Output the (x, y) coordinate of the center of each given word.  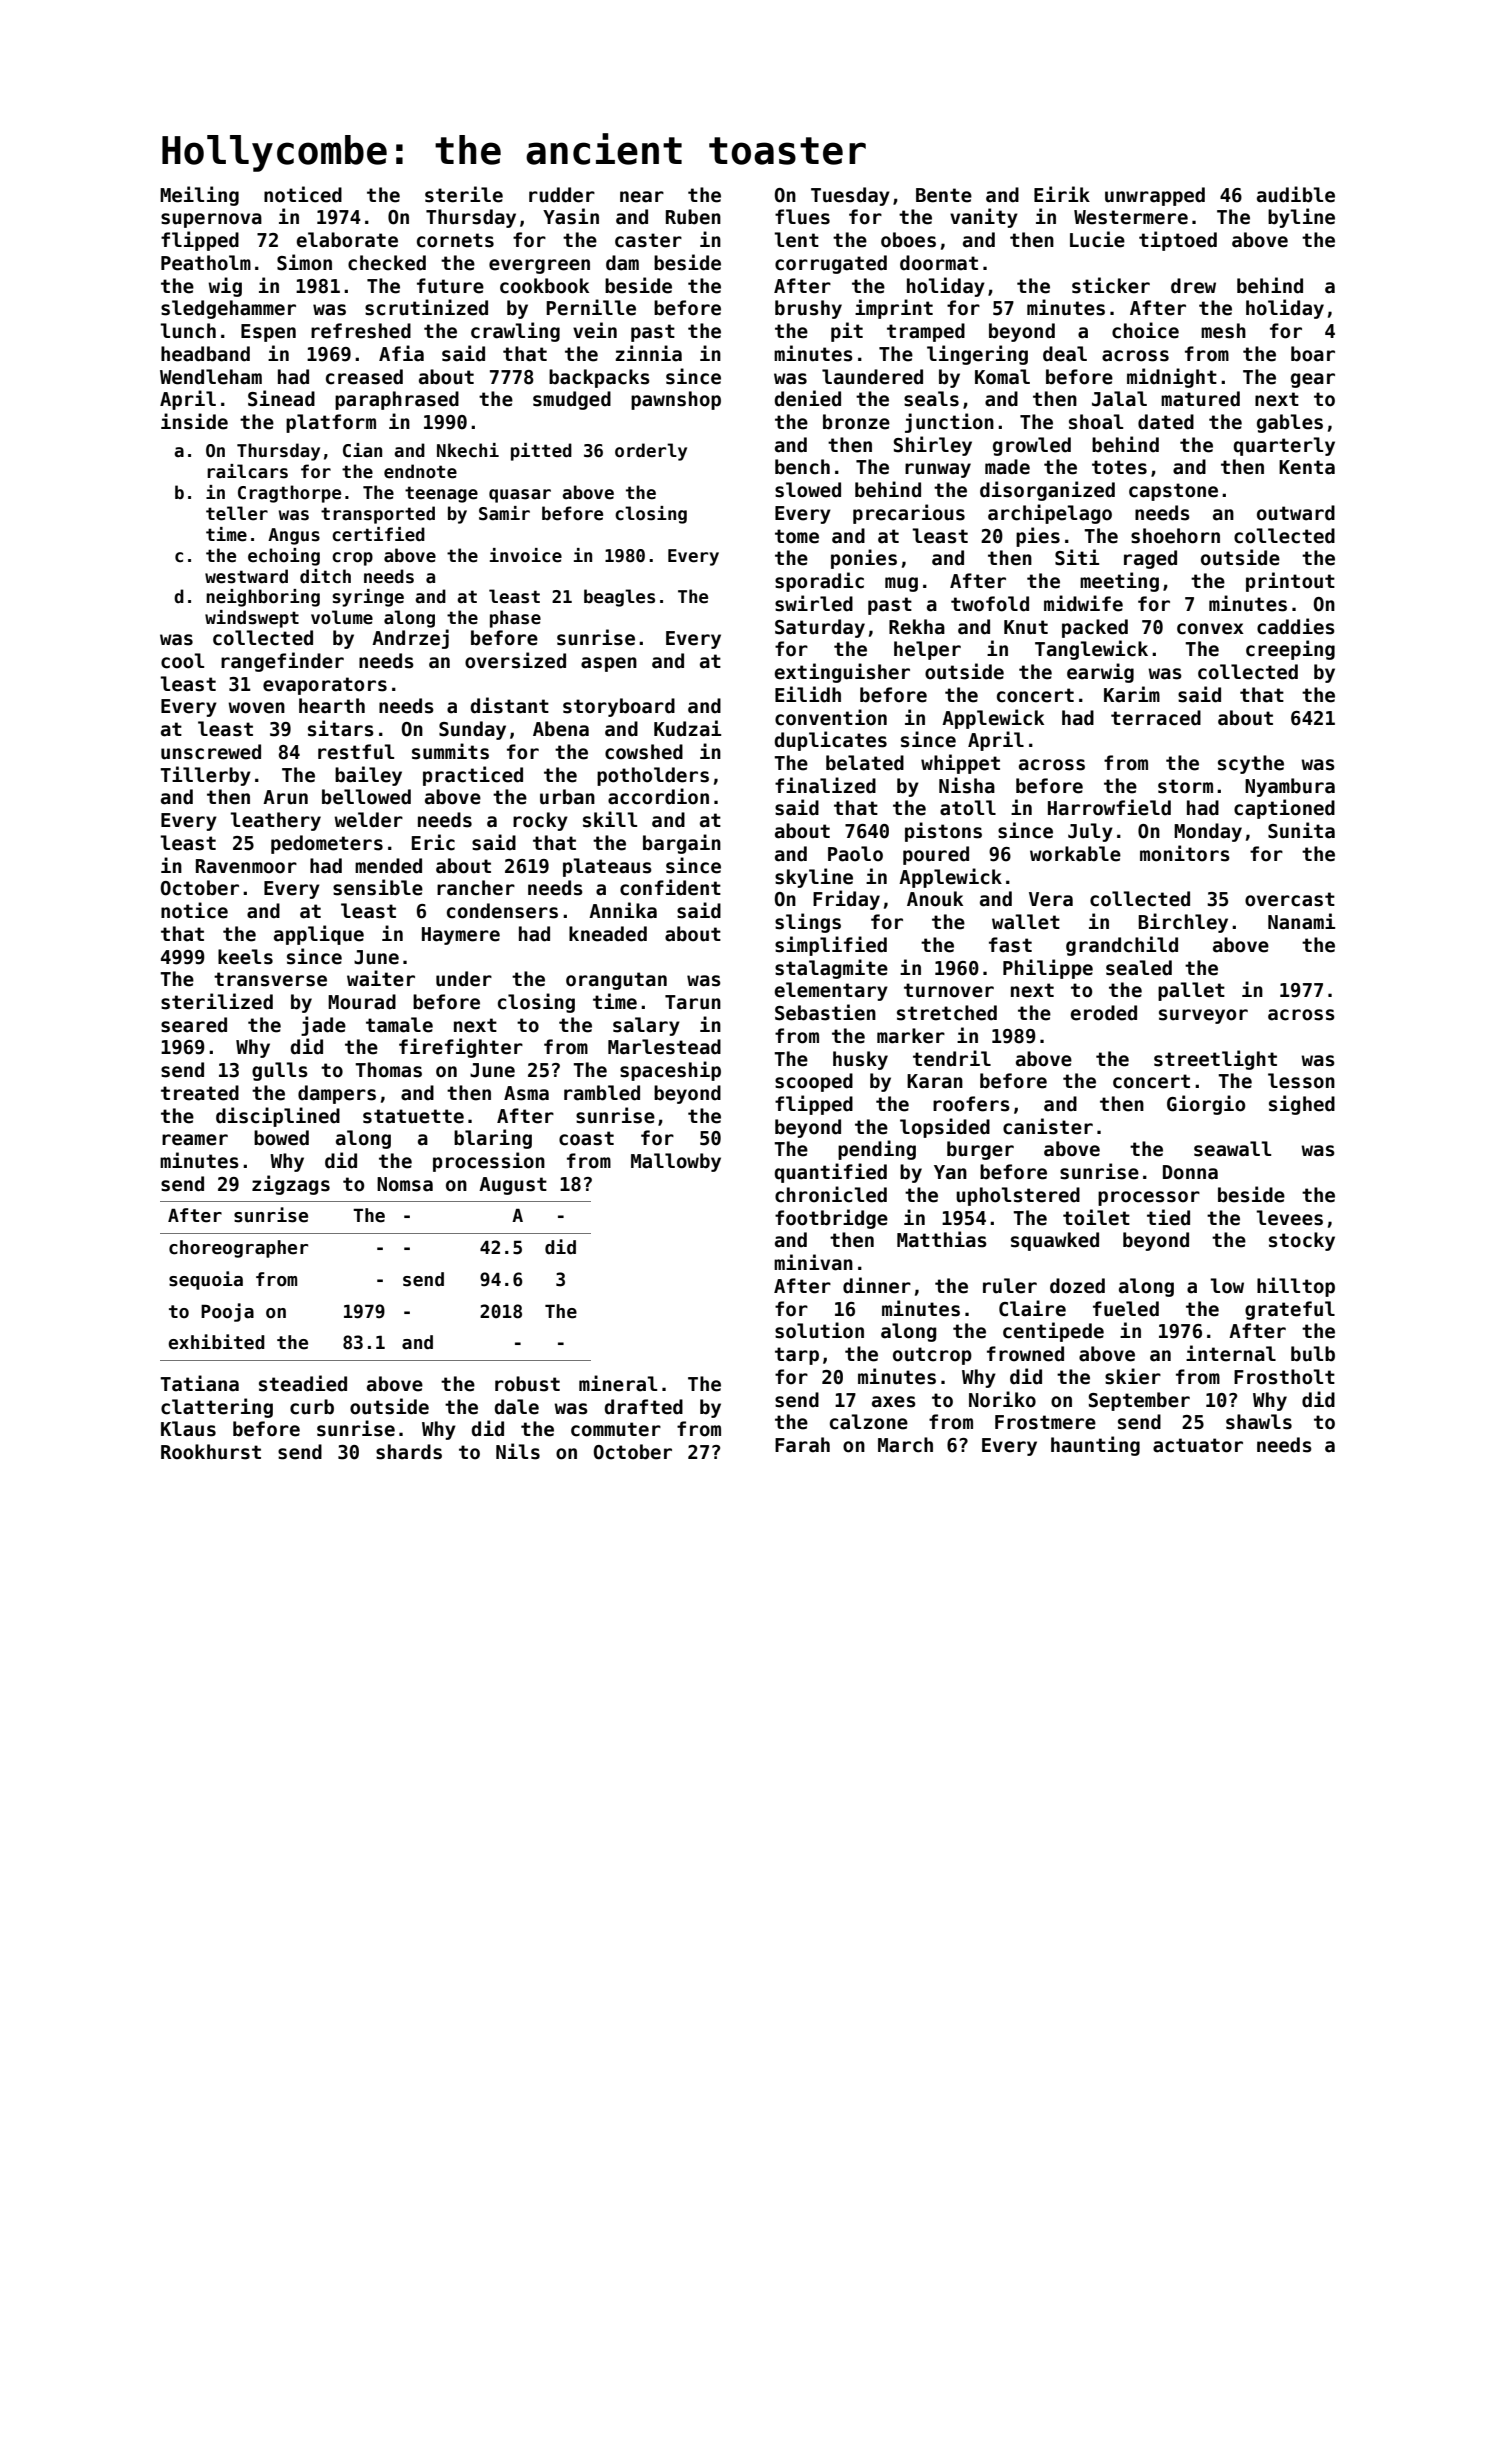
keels (245, 957)
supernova (211, 220)
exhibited (216, 1342)
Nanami (1301, 921)
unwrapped (1155, 196)
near (642, 197)
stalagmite (831, 969)
